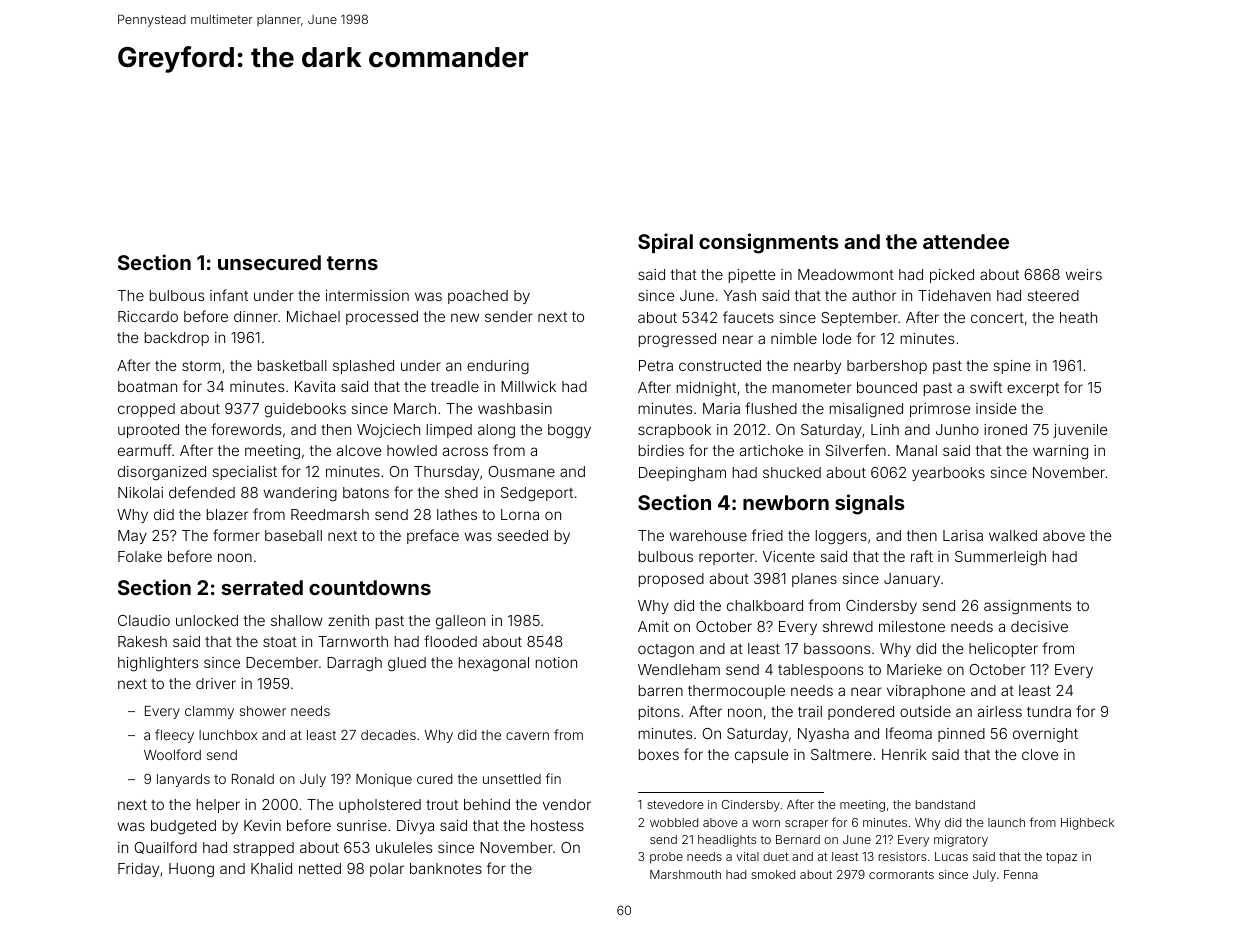 This screenshot has width=1233, height=952. Describe the element at coordinates (352, 263) in the screenshot. I see `terns` at that location.
